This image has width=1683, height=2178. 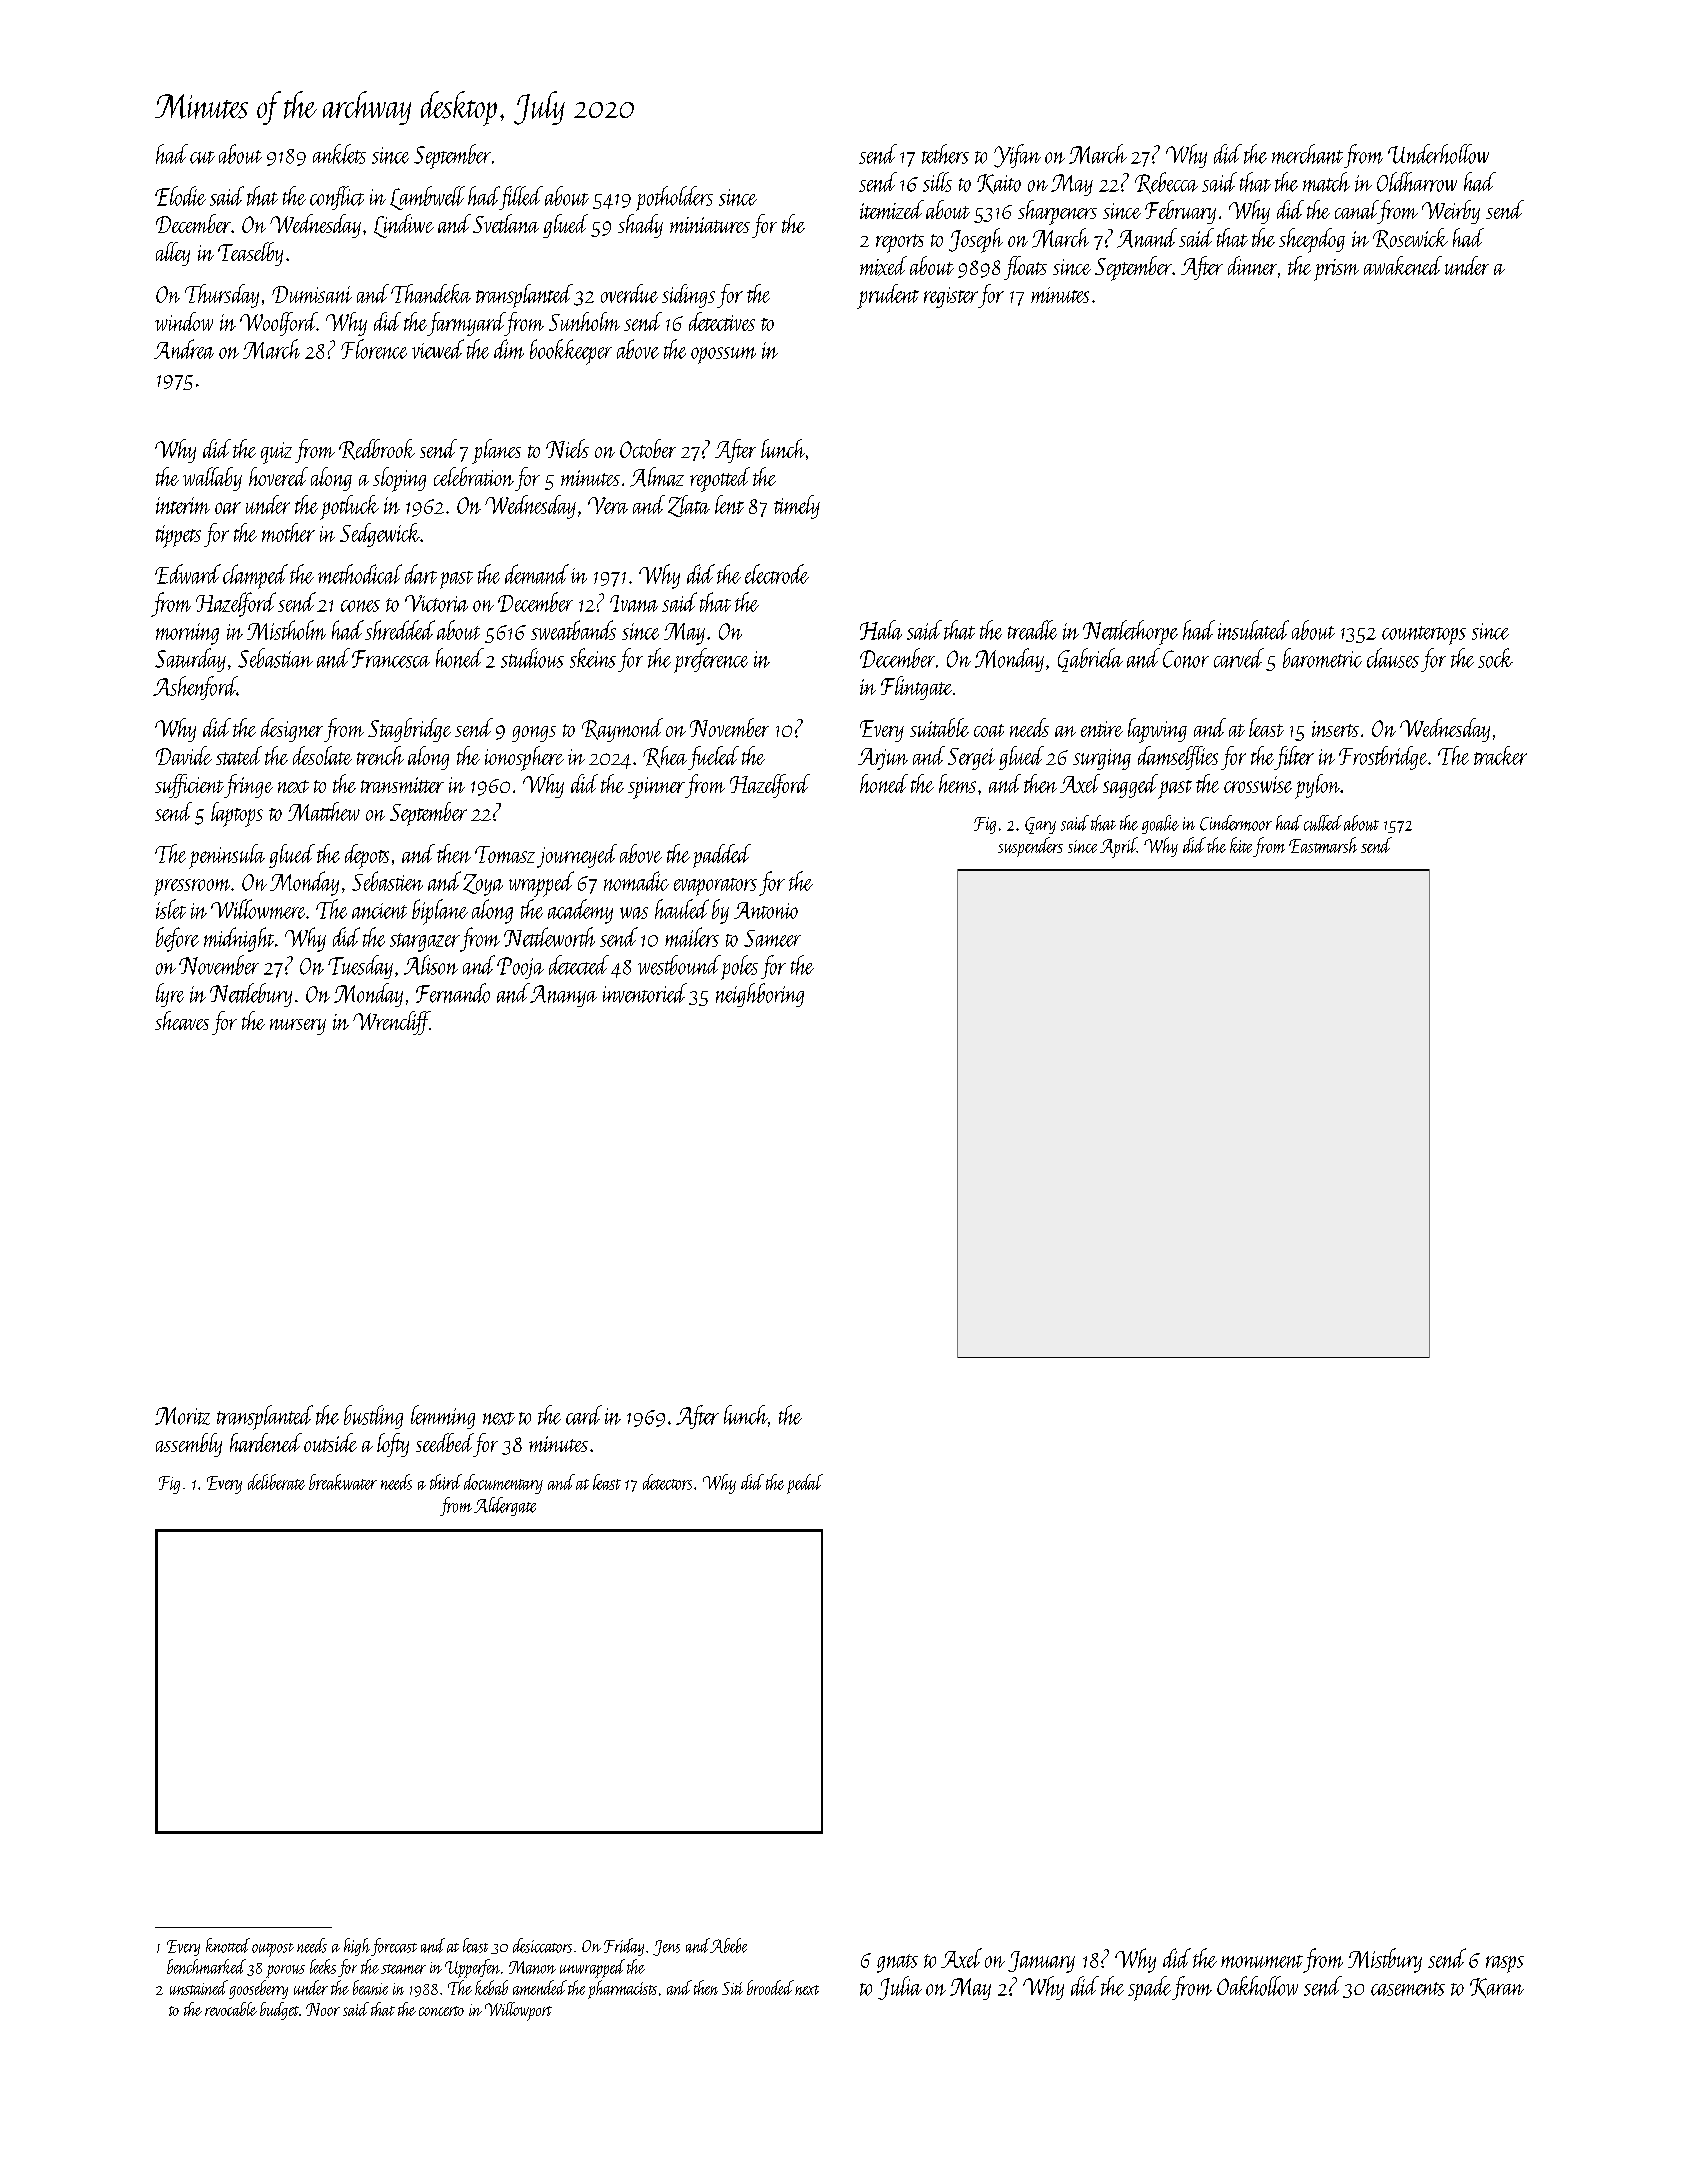 What do you see at coordinates (337, 198) in the image?
I see `conflict` at bounding box center [337, 198].
